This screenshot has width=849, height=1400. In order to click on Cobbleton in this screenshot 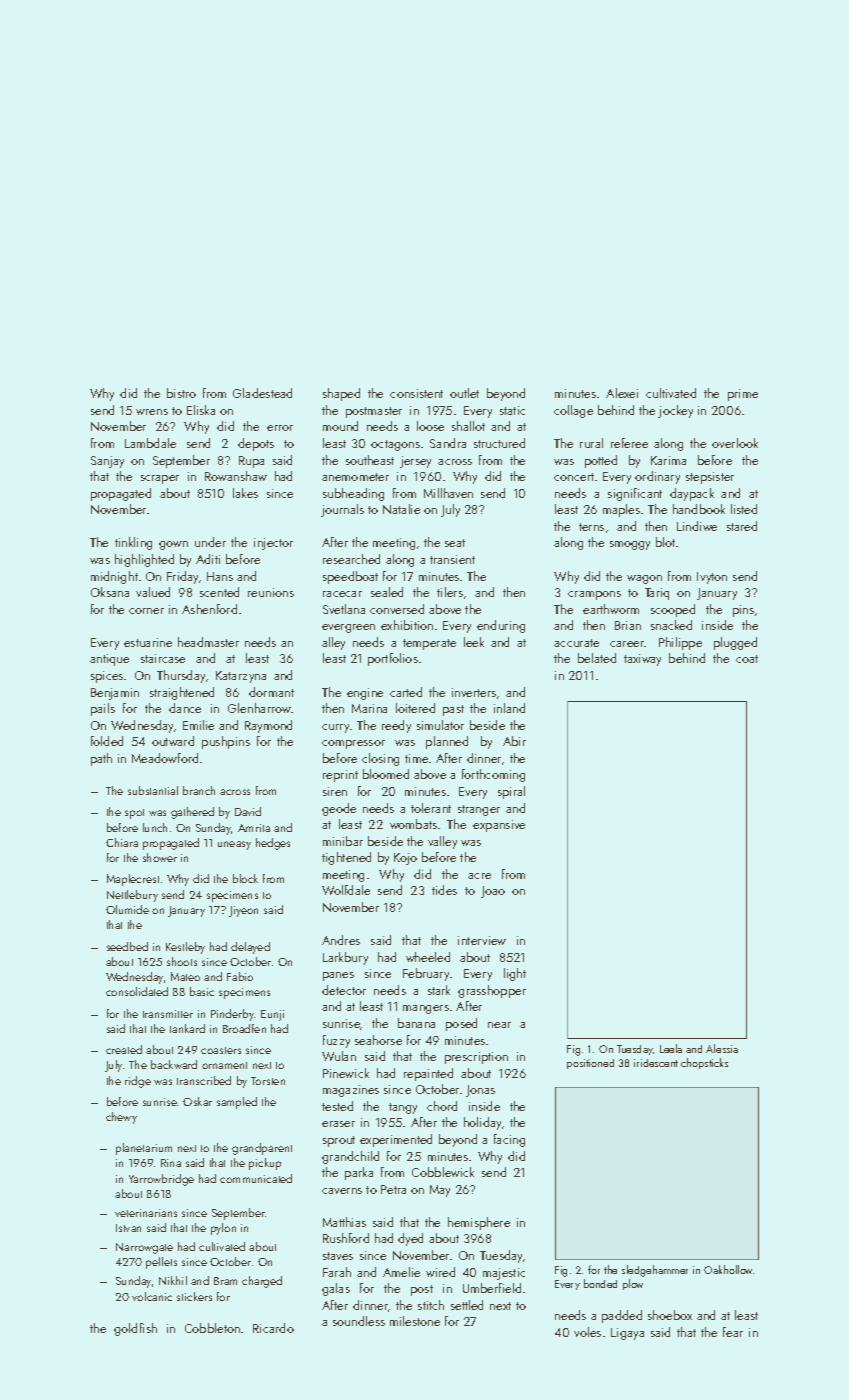, I will do `click(212, 1328)`.
